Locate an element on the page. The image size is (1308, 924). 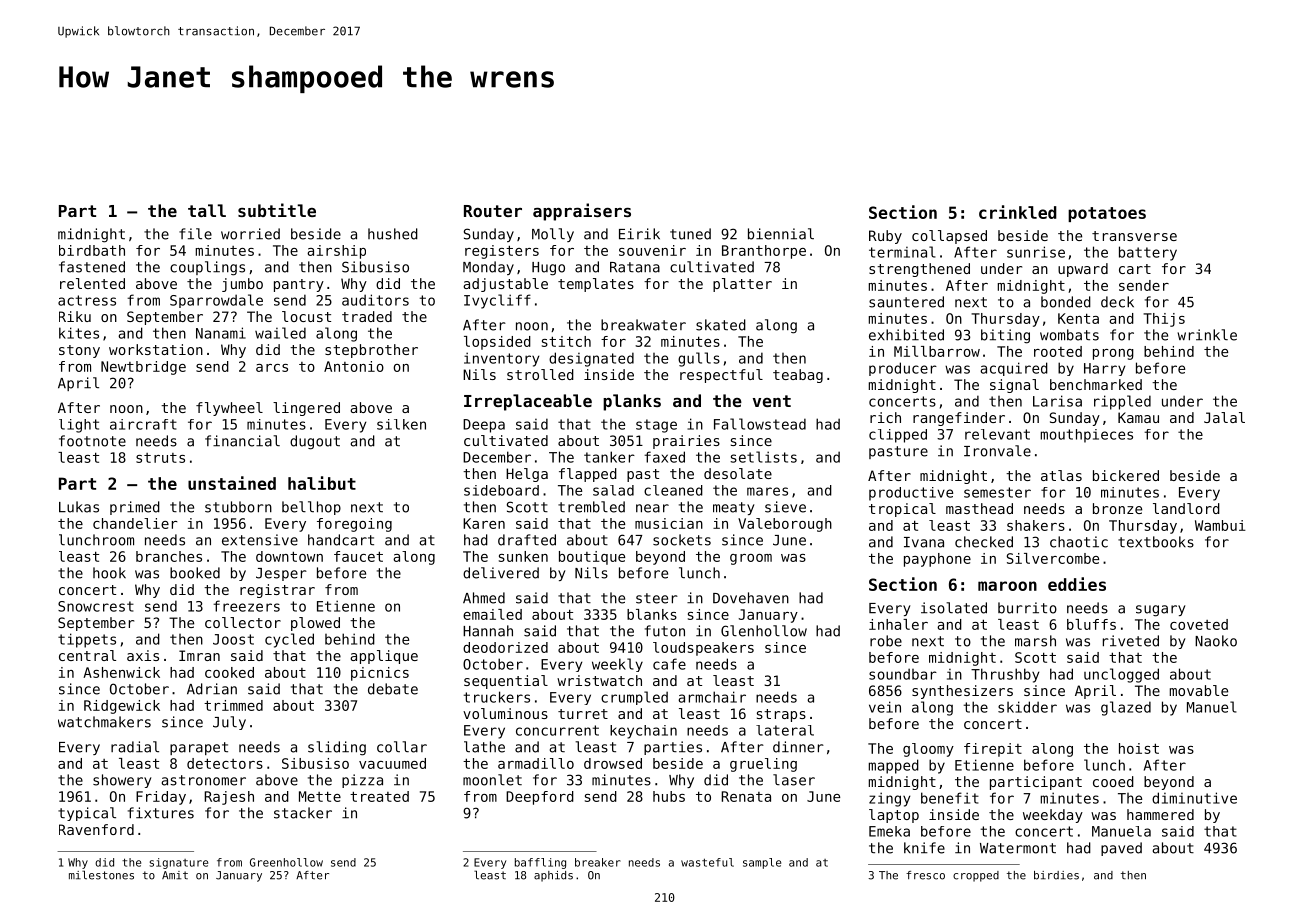
battery is located at coordinates (1148, 253).
